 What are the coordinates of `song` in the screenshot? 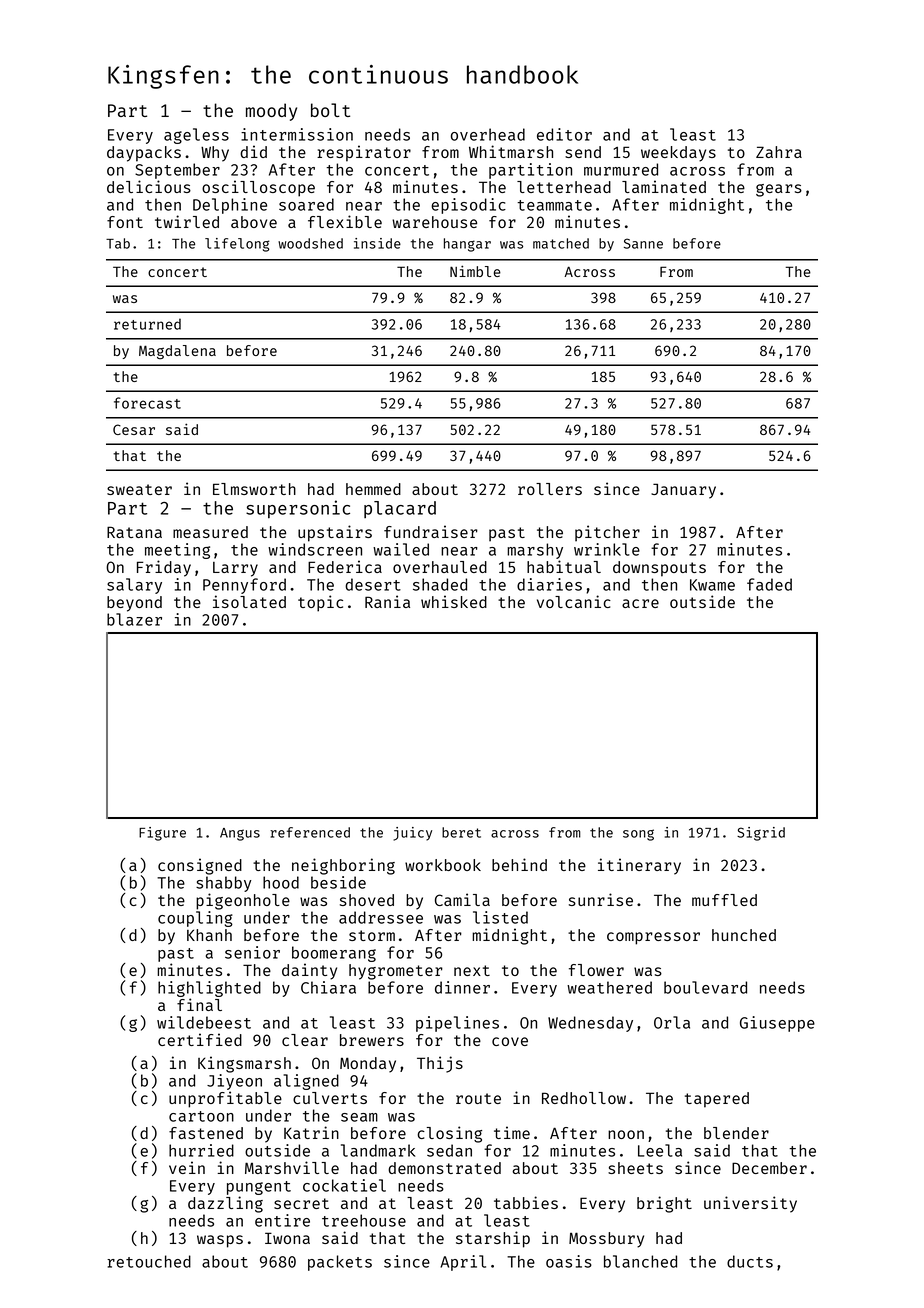 It's located at (638, 835).
